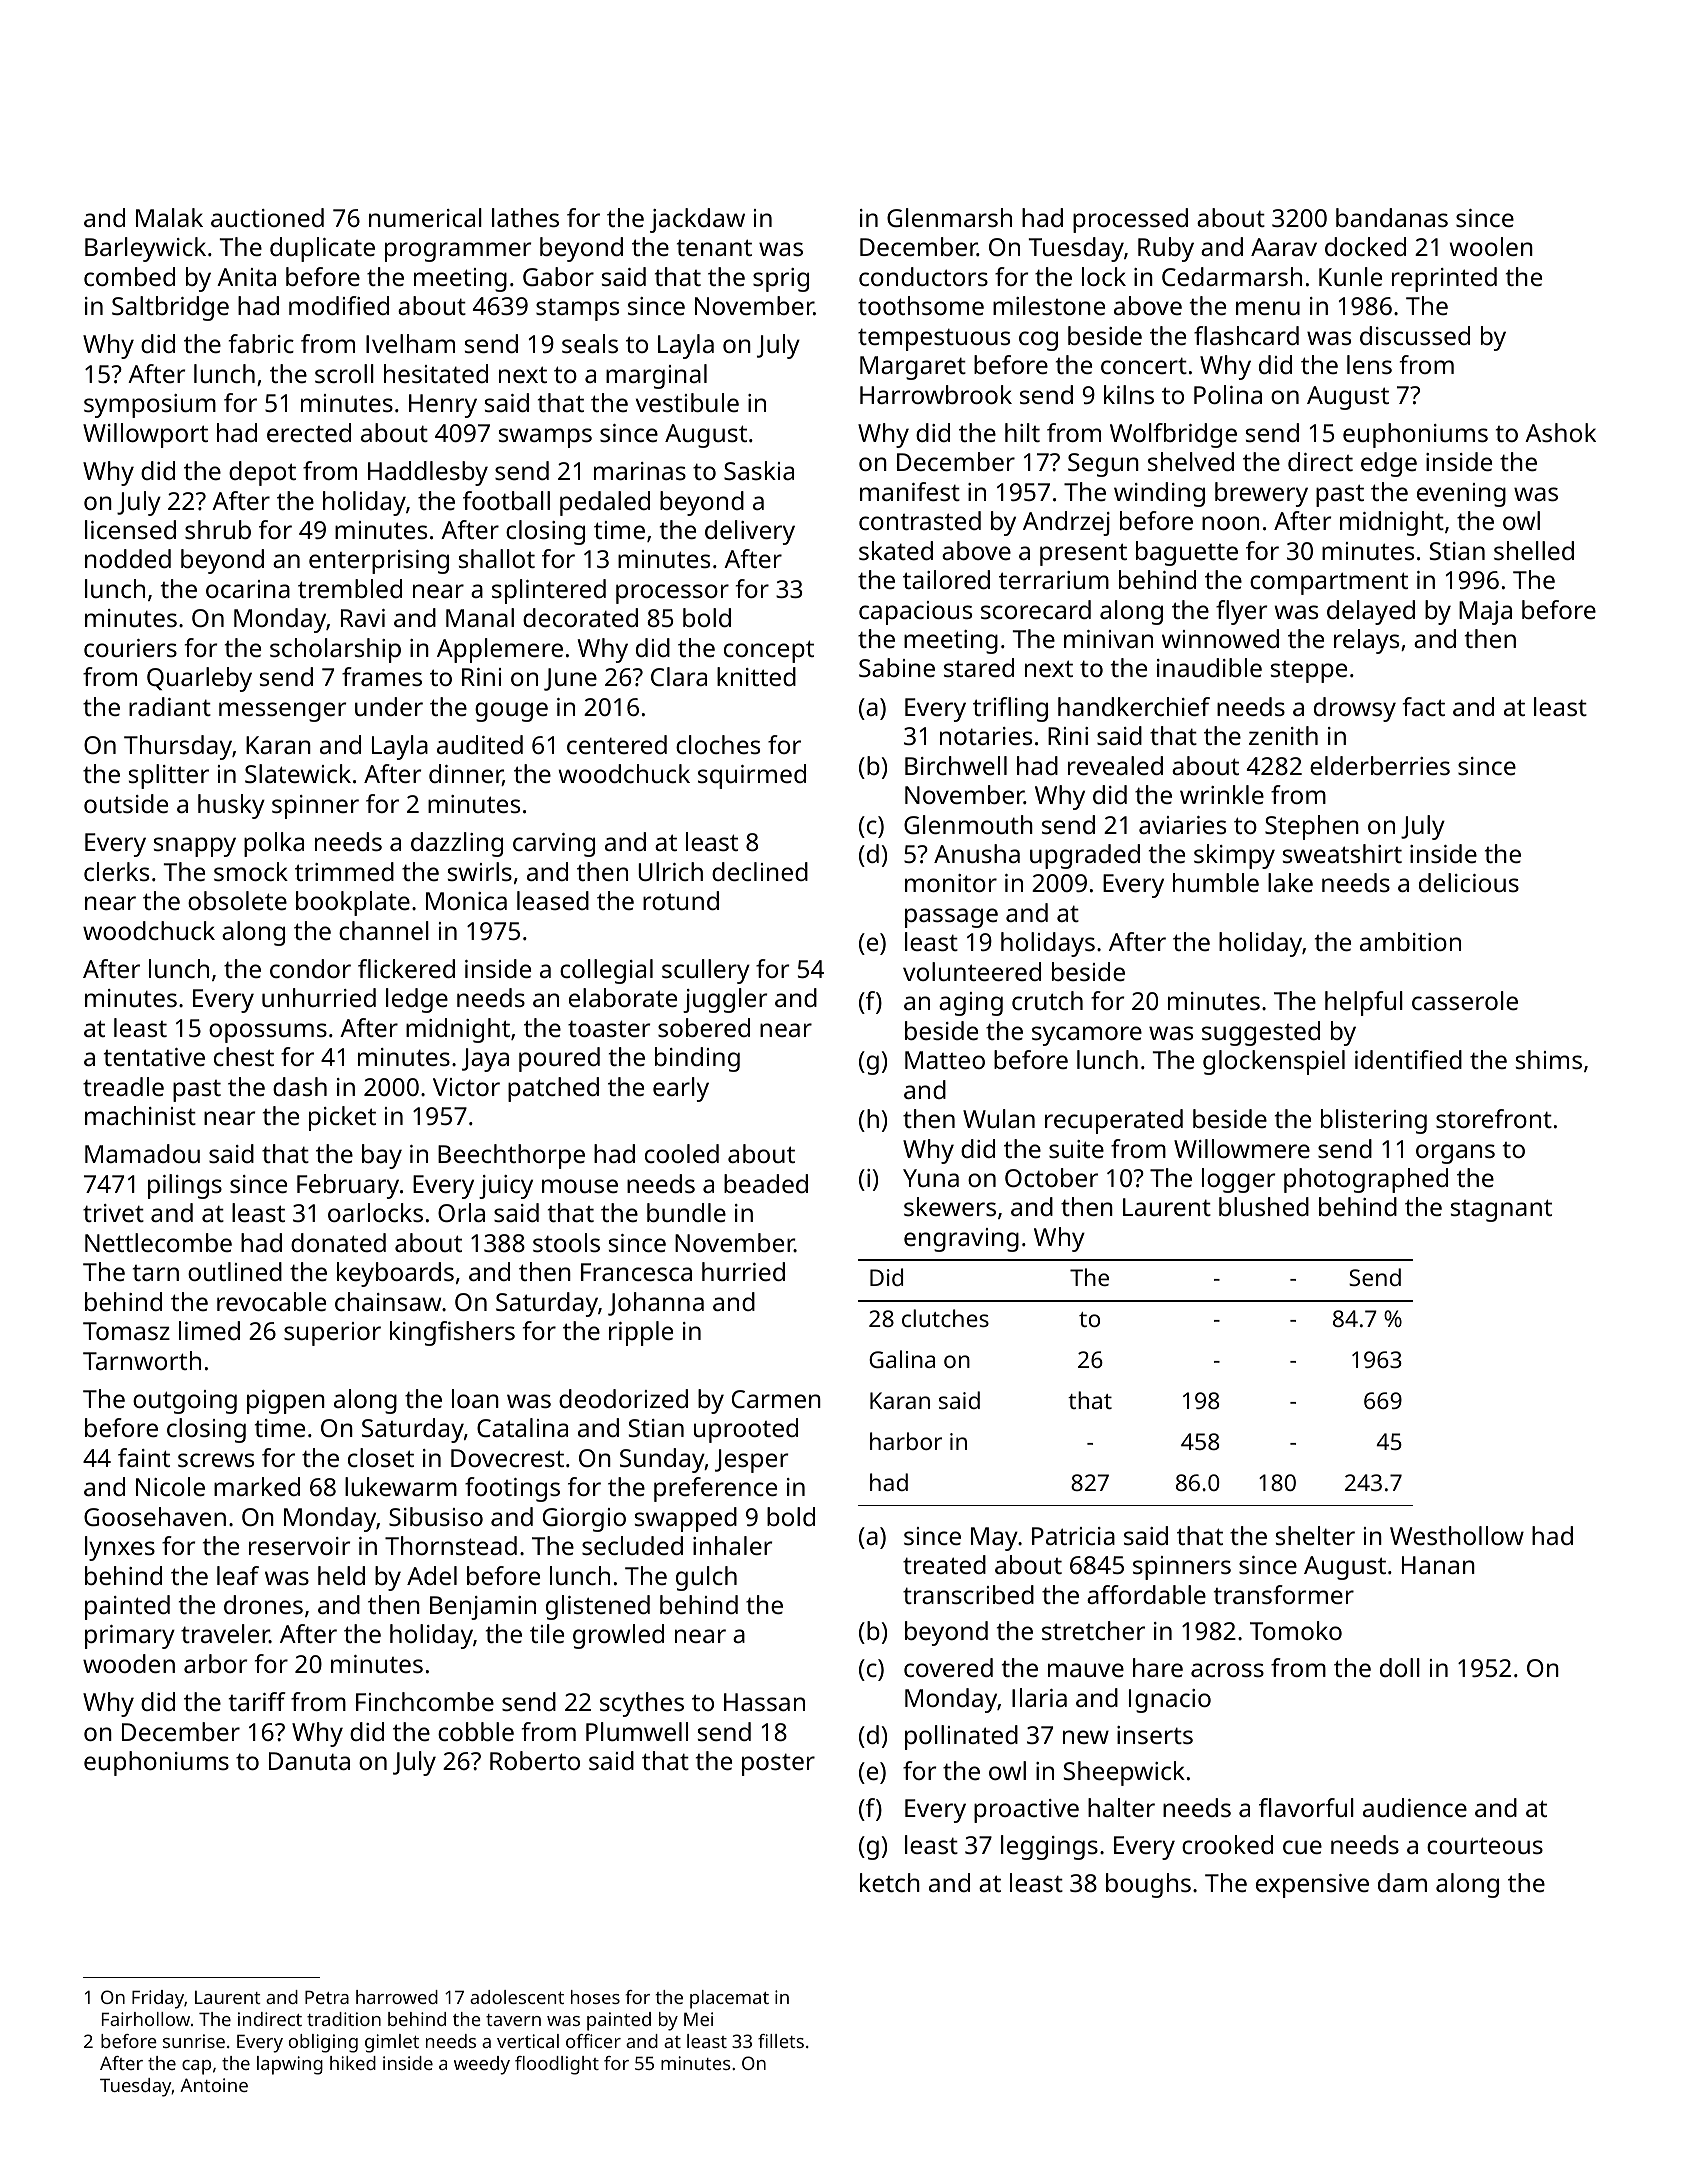 The image size is (1683, 2178). I want to click on hilt, so click(1022, 432).
